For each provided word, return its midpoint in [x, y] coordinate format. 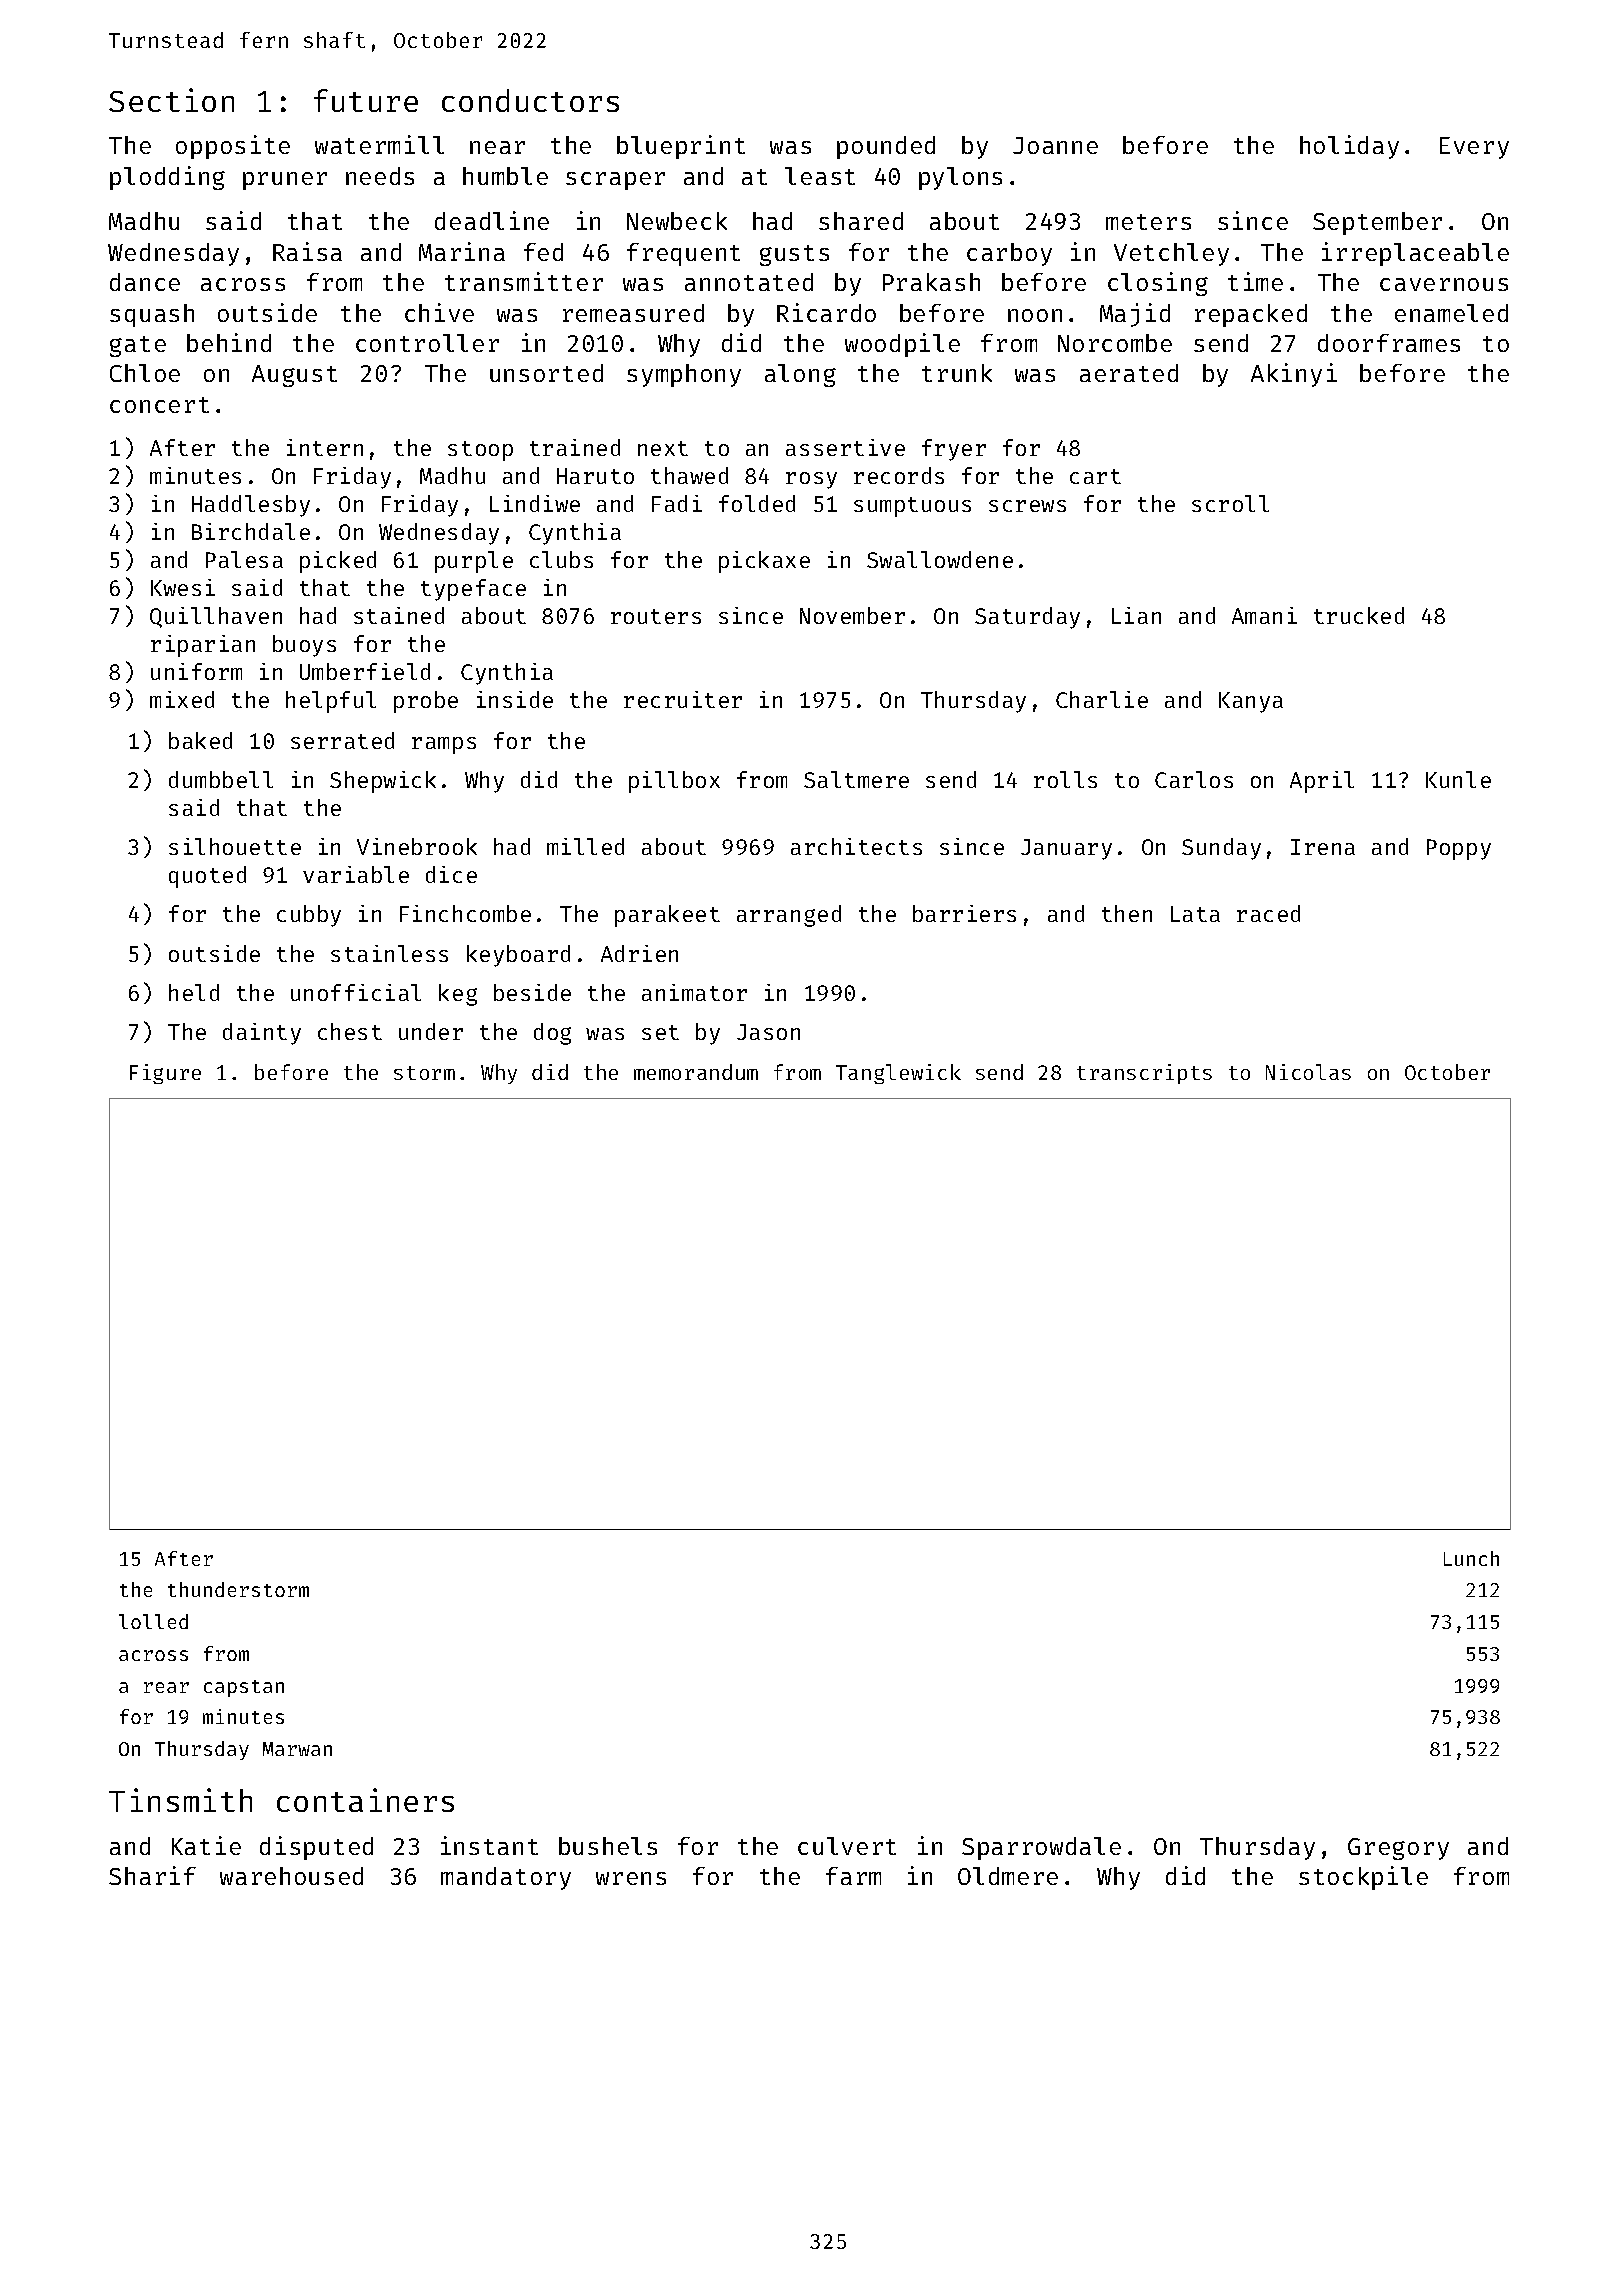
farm [853, 1876]
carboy [1009, 254]
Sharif [152, 1875]
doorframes [1389, 343]
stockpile [1363, 1878]
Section [171, 100]
